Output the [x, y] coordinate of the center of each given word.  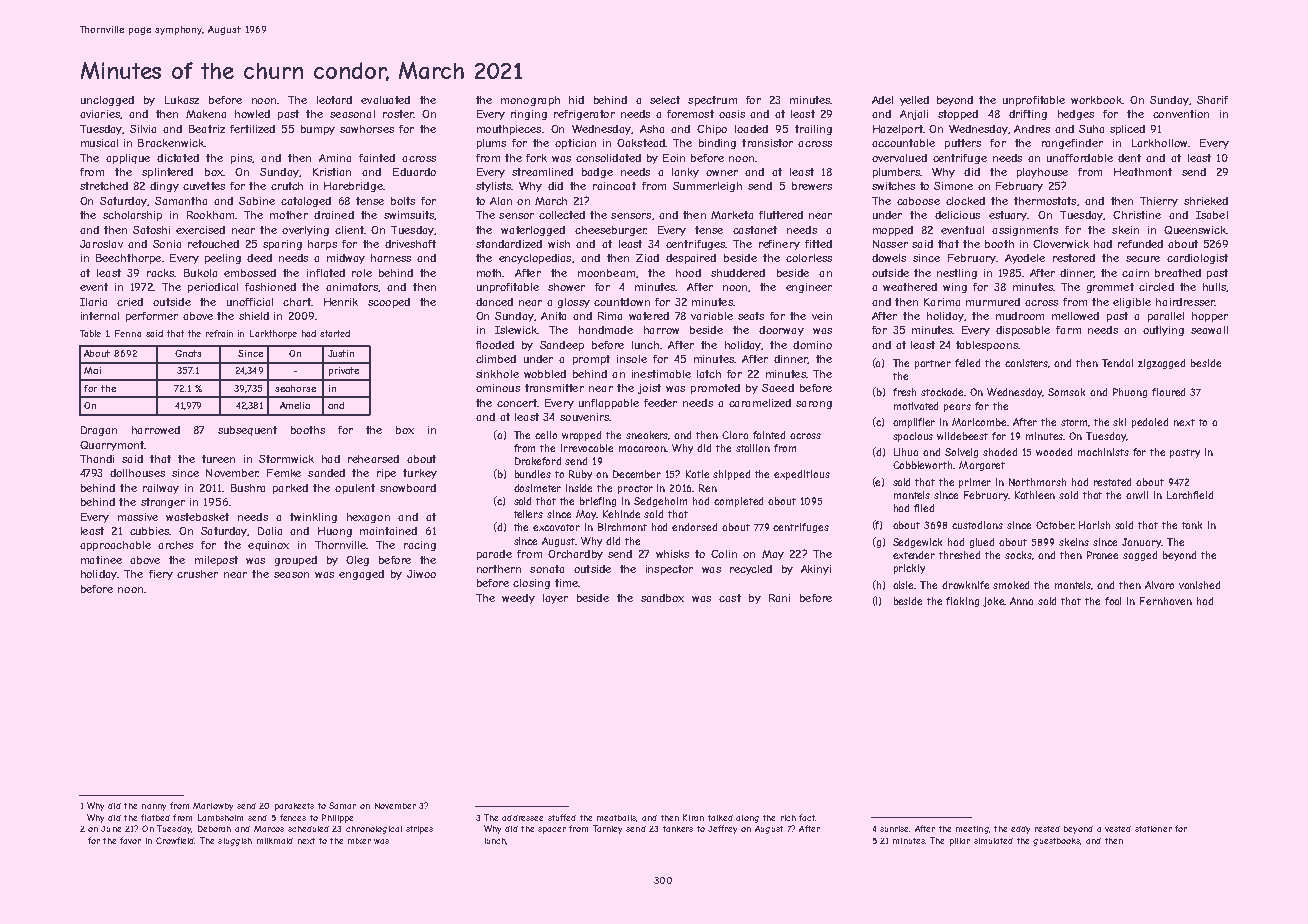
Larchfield [1190, 495]
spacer [552, 830]
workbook [1096, 100]
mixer [359, 841]
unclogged [107, 101]
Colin [724, 554]
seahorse [295, 388]
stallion [753, 448]
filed [924, 508]
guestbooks [1056, 842]
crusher [197, 574]
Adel [882, 100]
